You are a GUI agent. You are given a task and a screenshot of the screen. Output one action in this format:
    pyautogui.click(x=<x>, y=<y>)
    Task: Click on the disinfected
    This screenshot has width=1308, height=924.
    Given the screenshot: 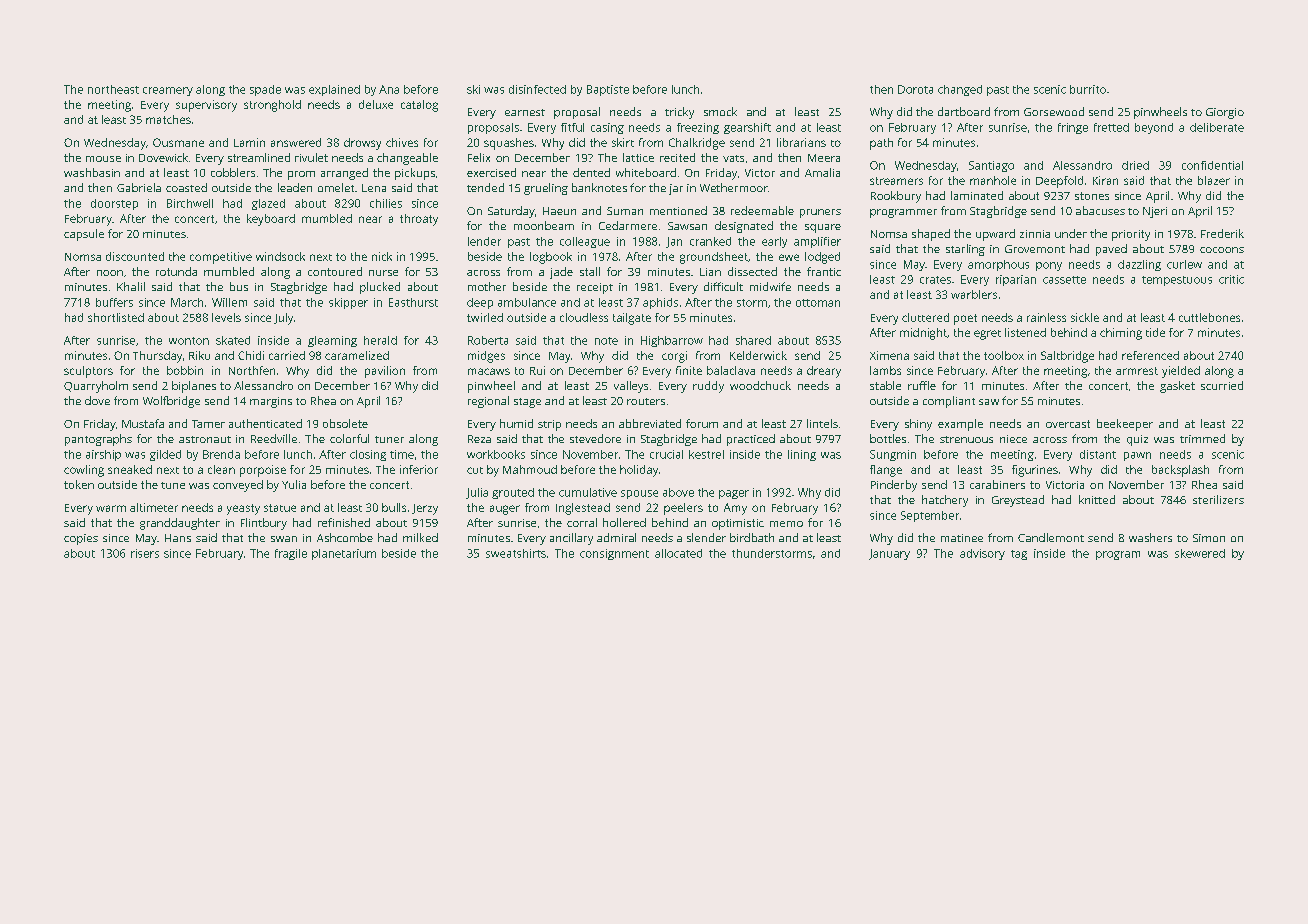 What is the action you would take?
    pyautogui.click(x=537, y=89)
